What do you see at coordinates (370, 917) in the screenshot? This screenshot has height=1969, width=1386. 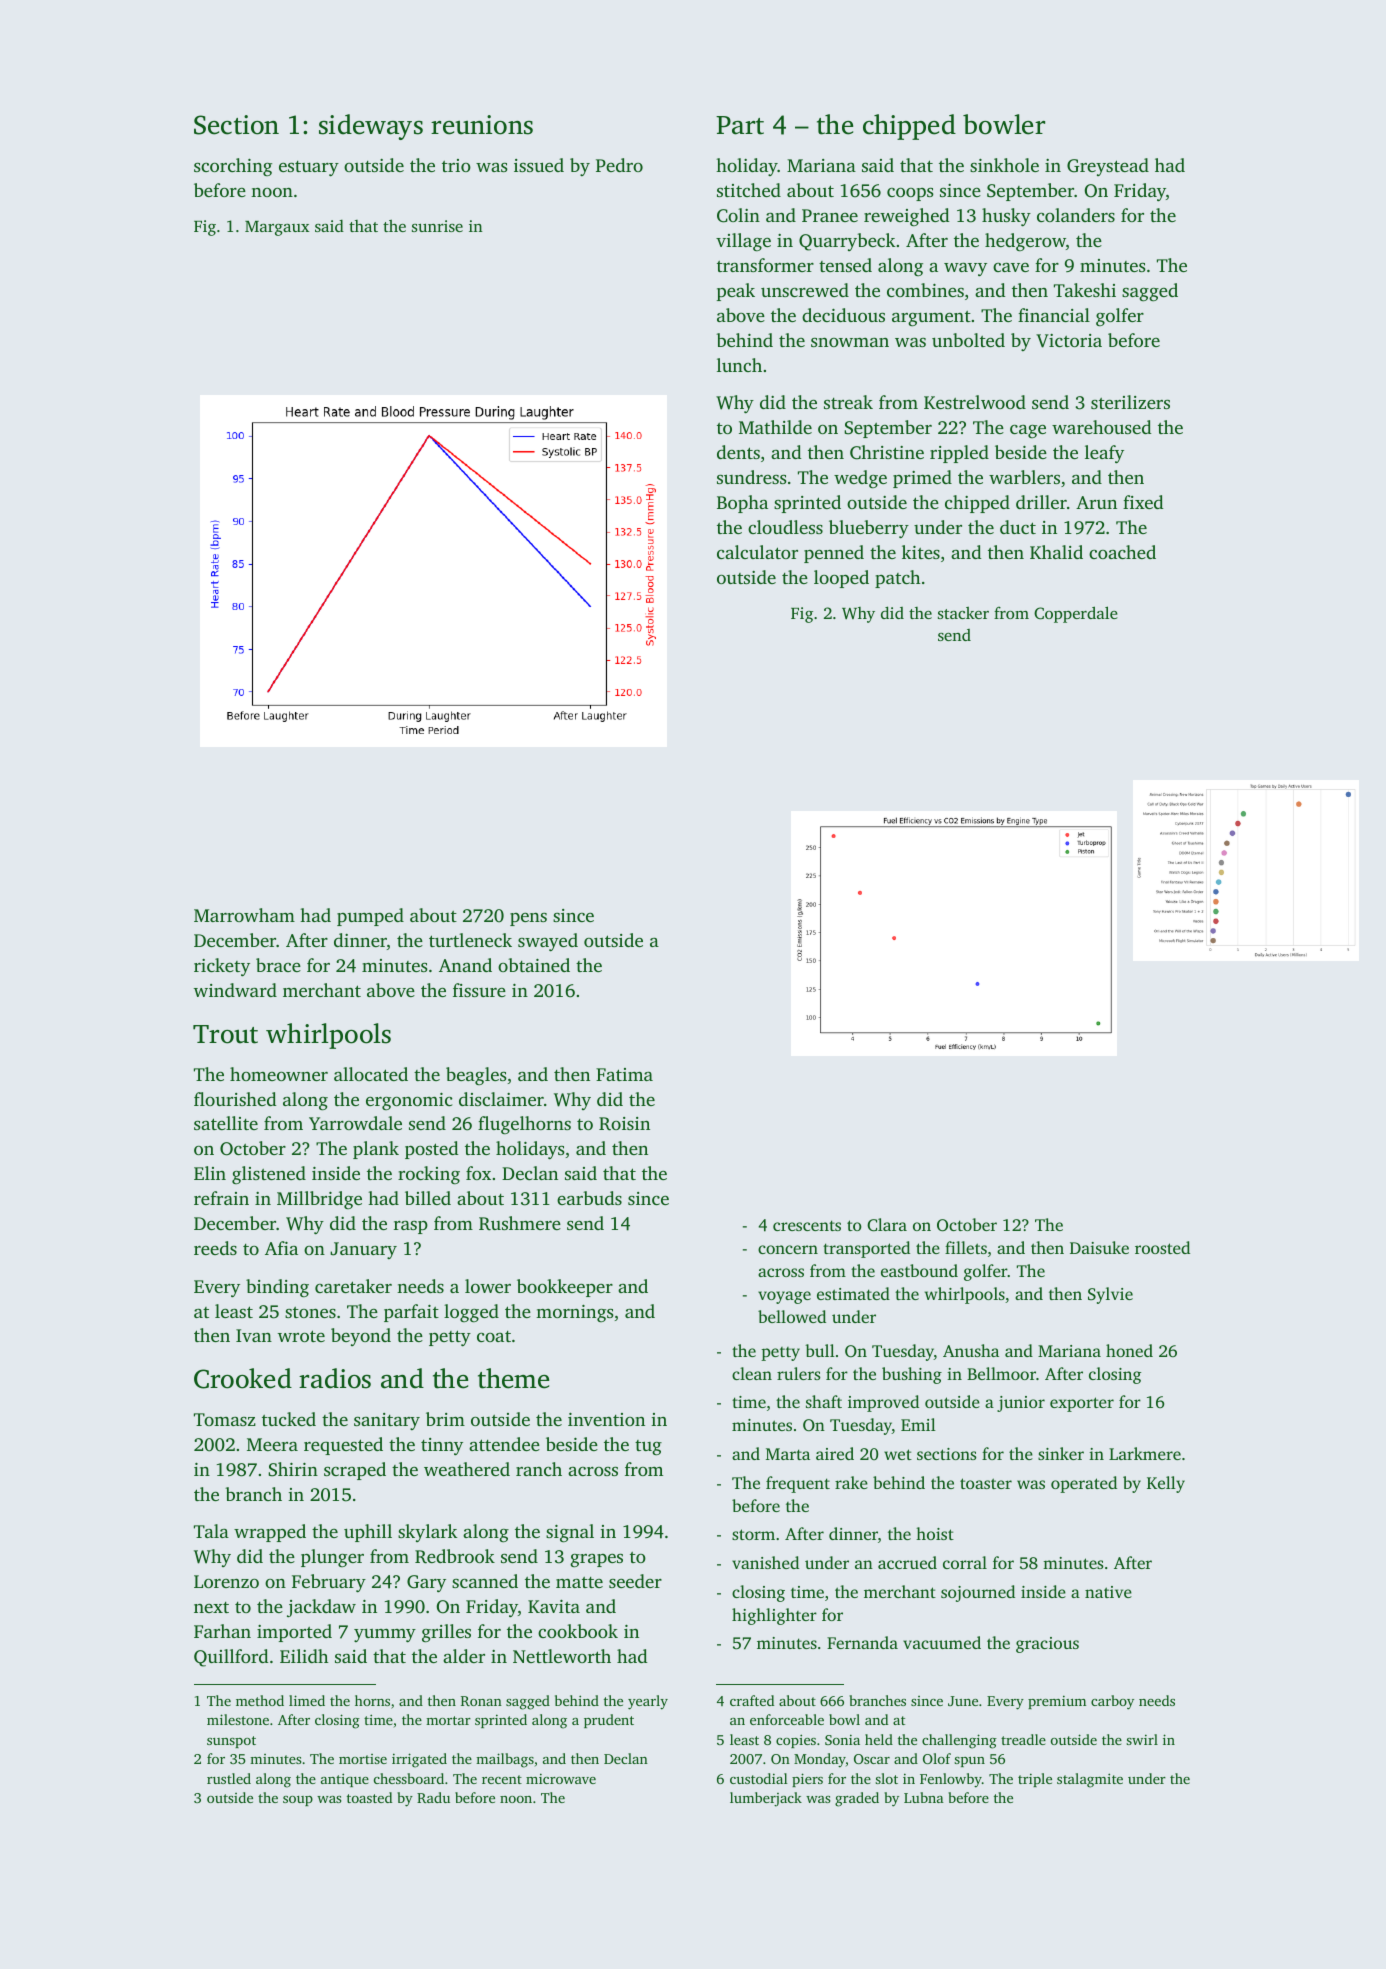 I see `pumped` at bounding box center [370, 917].
